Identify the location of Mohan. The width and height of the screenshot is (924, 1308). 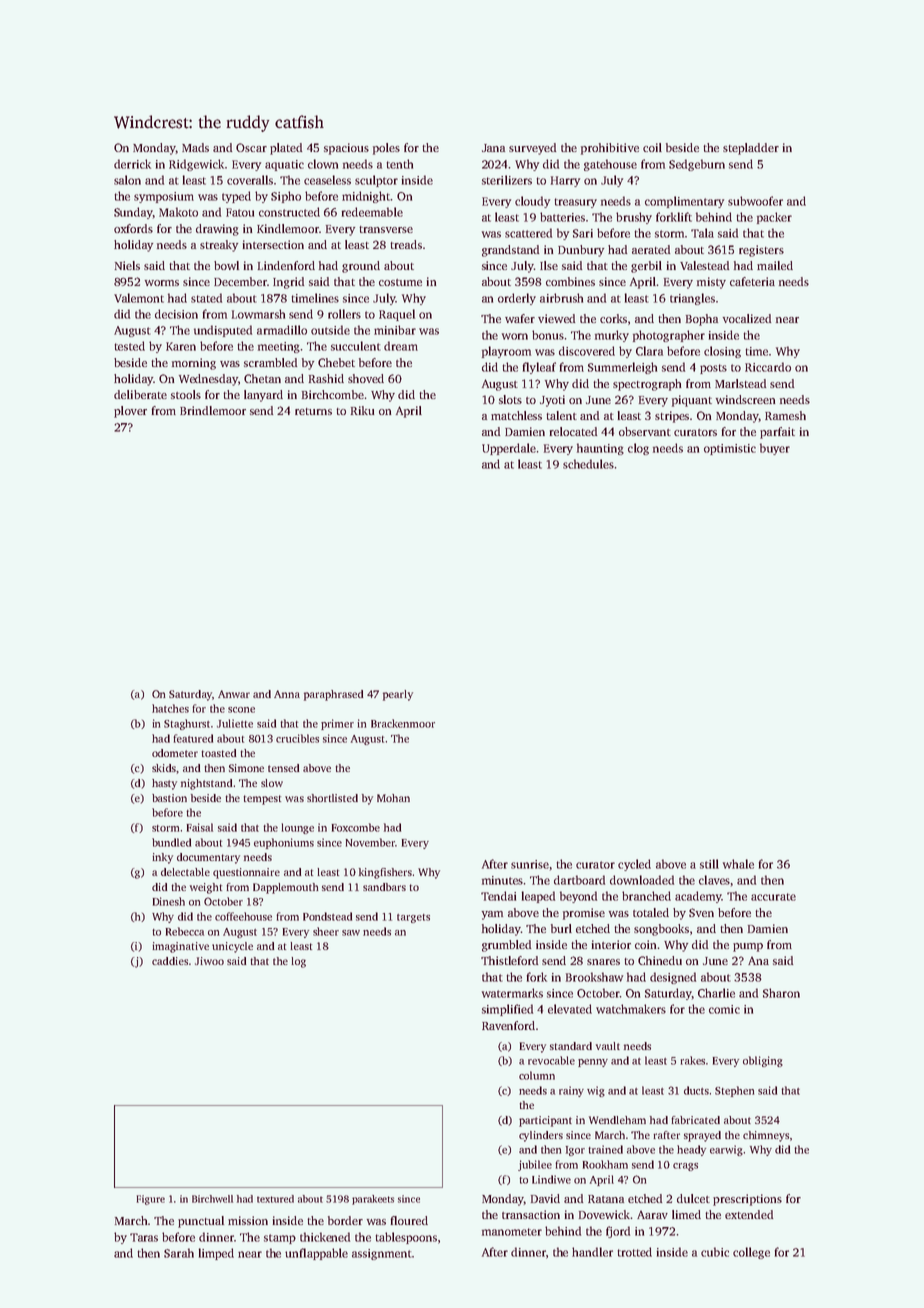
(393, 798).
